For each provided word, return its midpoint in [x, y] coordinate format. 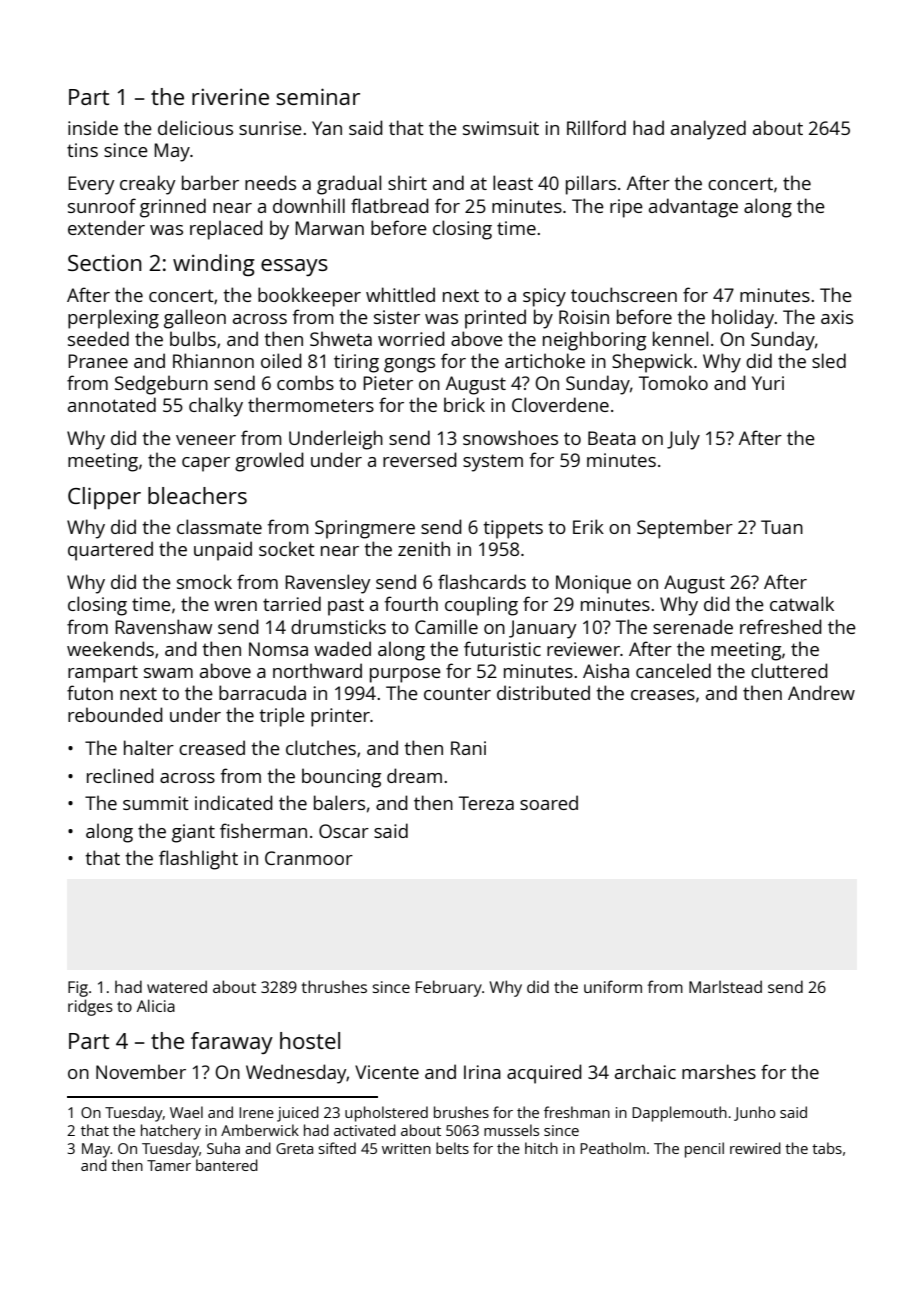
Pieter [388, 383]
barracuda [262, 692]
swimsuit [501, 128]
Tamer [169, 1165]
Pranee [98, 361]
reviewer [583, 649]
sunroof [102, 205]
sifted [337, 1148]
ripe [626, 208]
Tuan [782, 527]
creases [663, 695]
